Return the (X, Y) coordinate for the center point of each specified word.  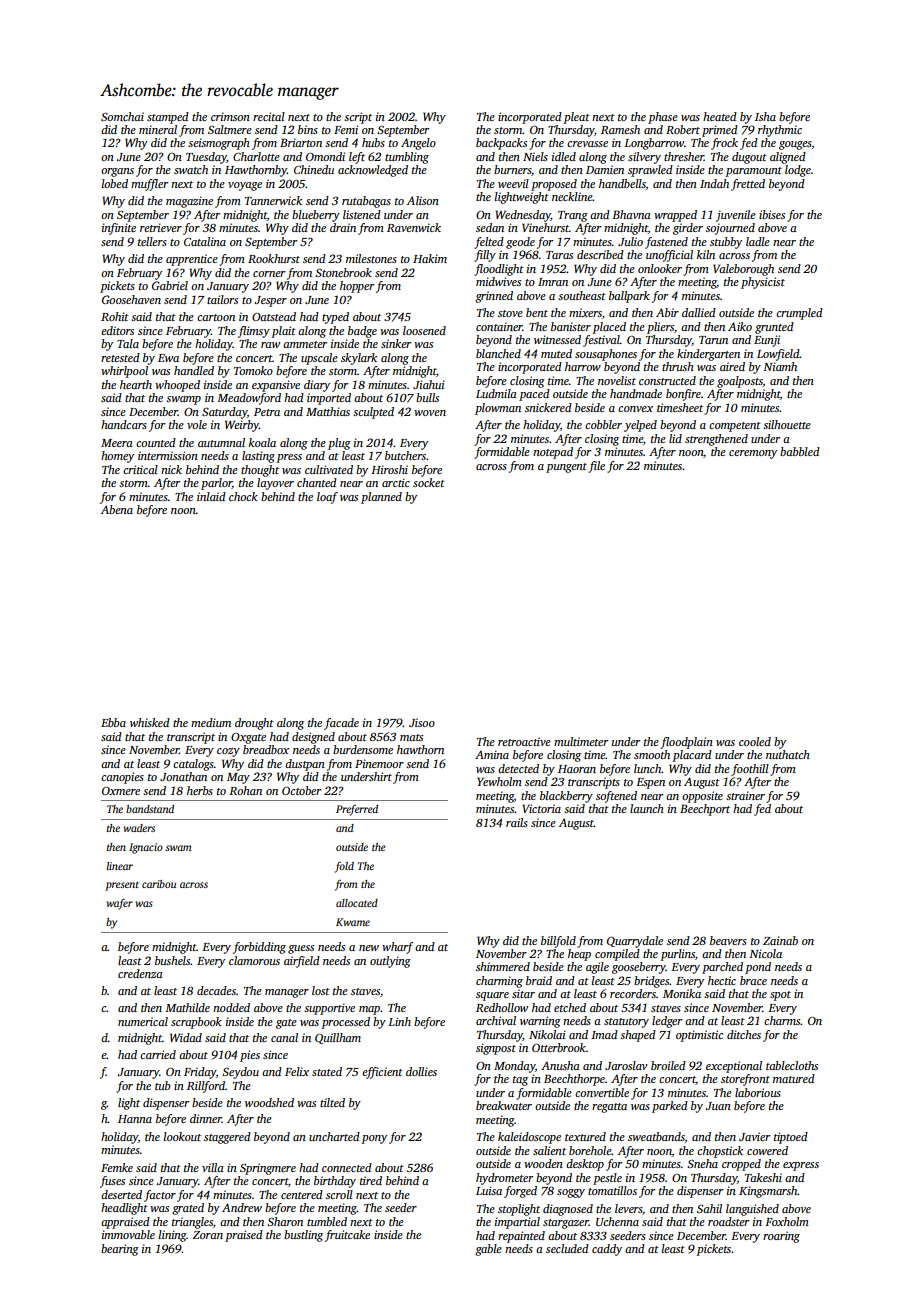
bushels (173, 960)
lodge (798, 171)
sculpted (373, 413)
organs (117, 172)
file (596, 467)
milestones (371, 258)
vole (197, 424)
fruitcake (347, 1236)
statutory (626, 1023)
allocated (357, 903)
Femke (117, 1167)
